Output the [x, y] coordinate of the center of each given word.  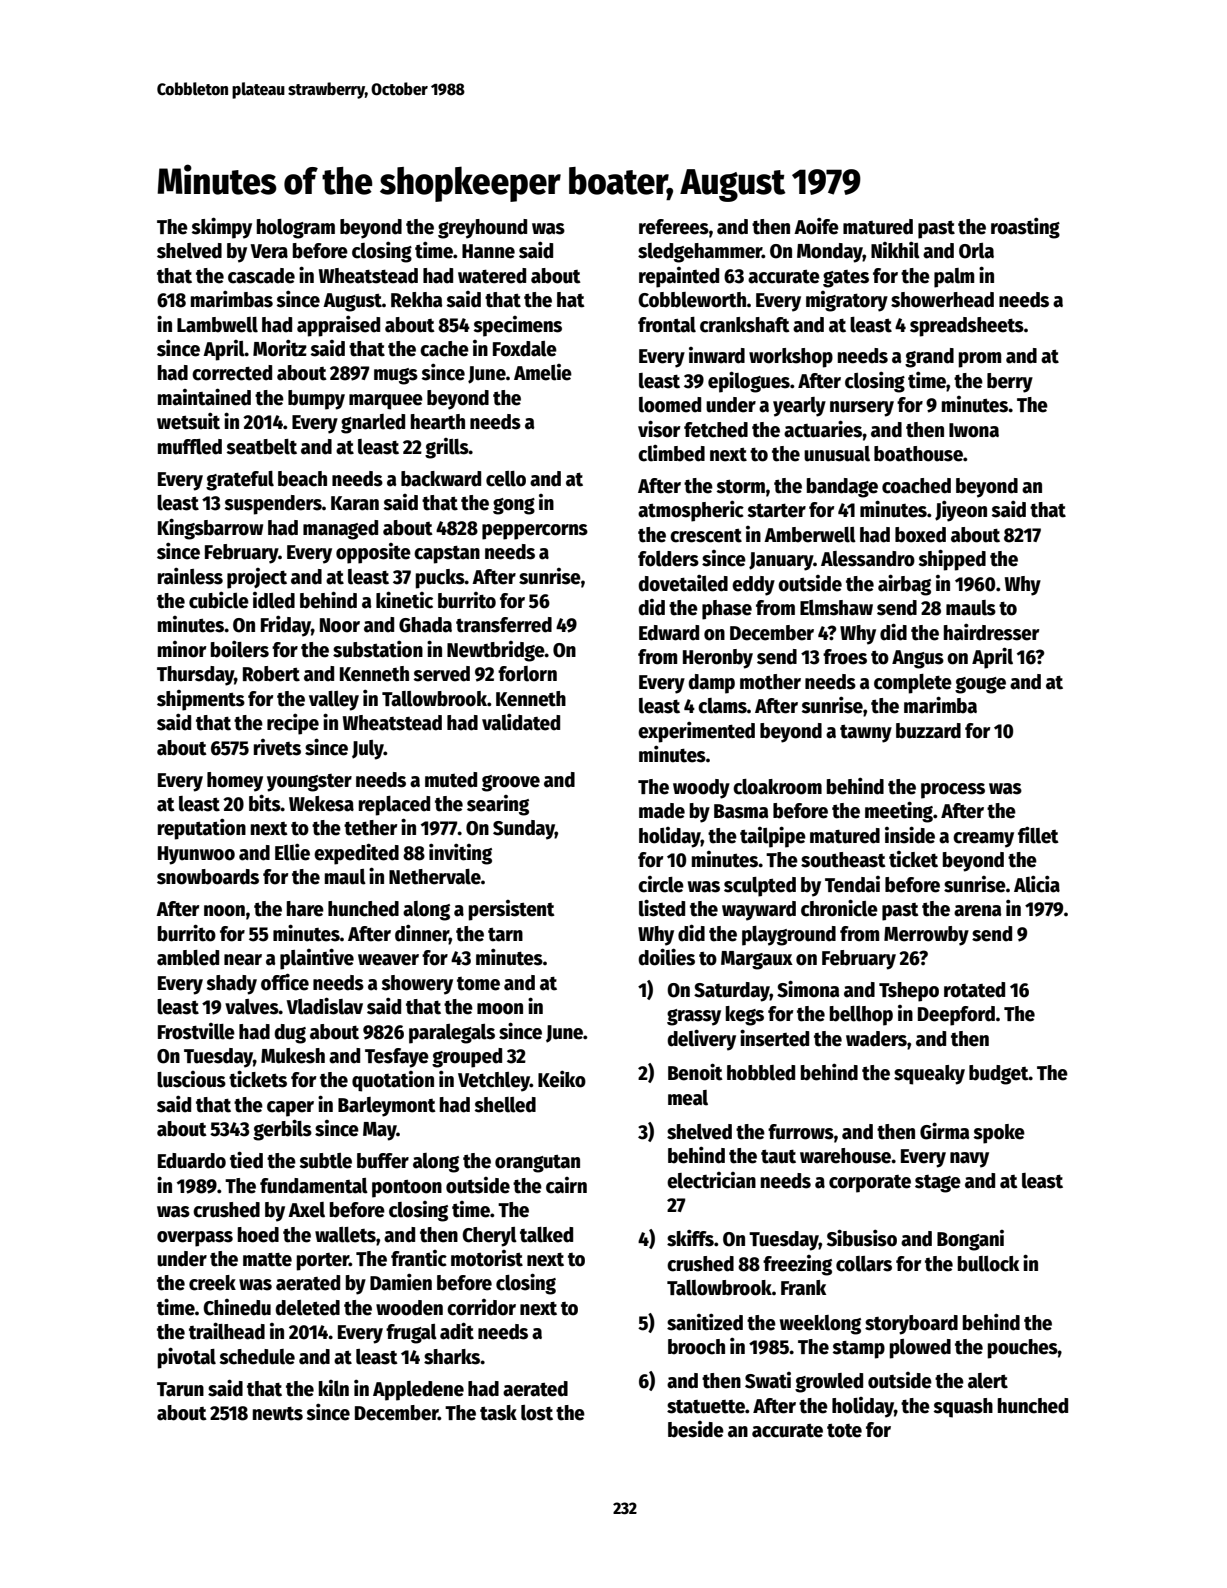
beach [302, 479]
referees [674, 227]
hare [305, 909]
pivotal [187, 1358]
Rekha [417, 300]
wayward [759, 911]
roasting [1025, 228]
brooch [696, 1347]
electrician [711, 1180]
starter [776, 510]
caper [290, 1109]
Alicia [1037, 884]
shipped [952, 560]
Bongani [970, 1240]
